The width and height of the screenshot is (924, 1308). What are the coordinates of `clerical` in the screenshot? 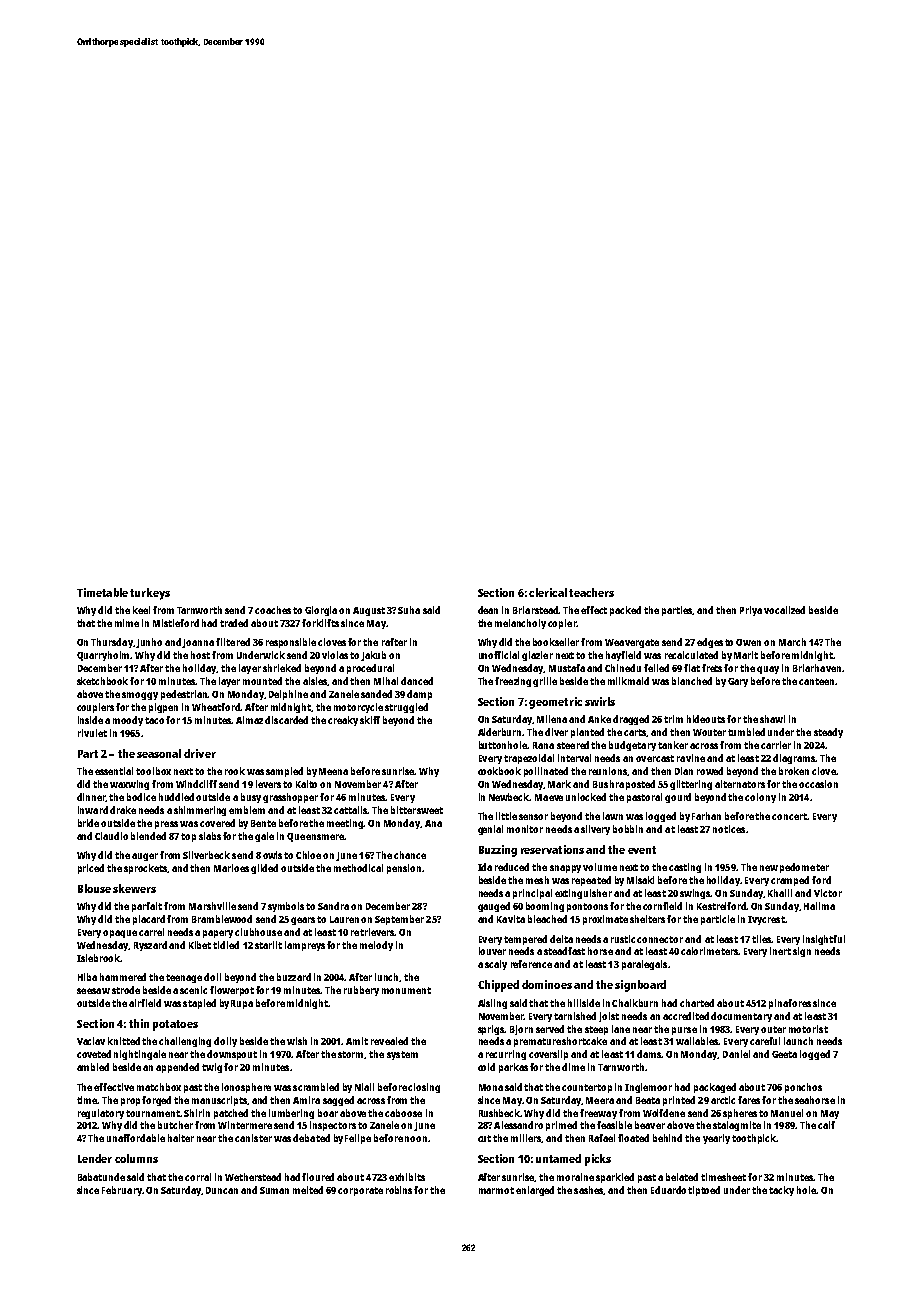 It's located at (548, 592).
